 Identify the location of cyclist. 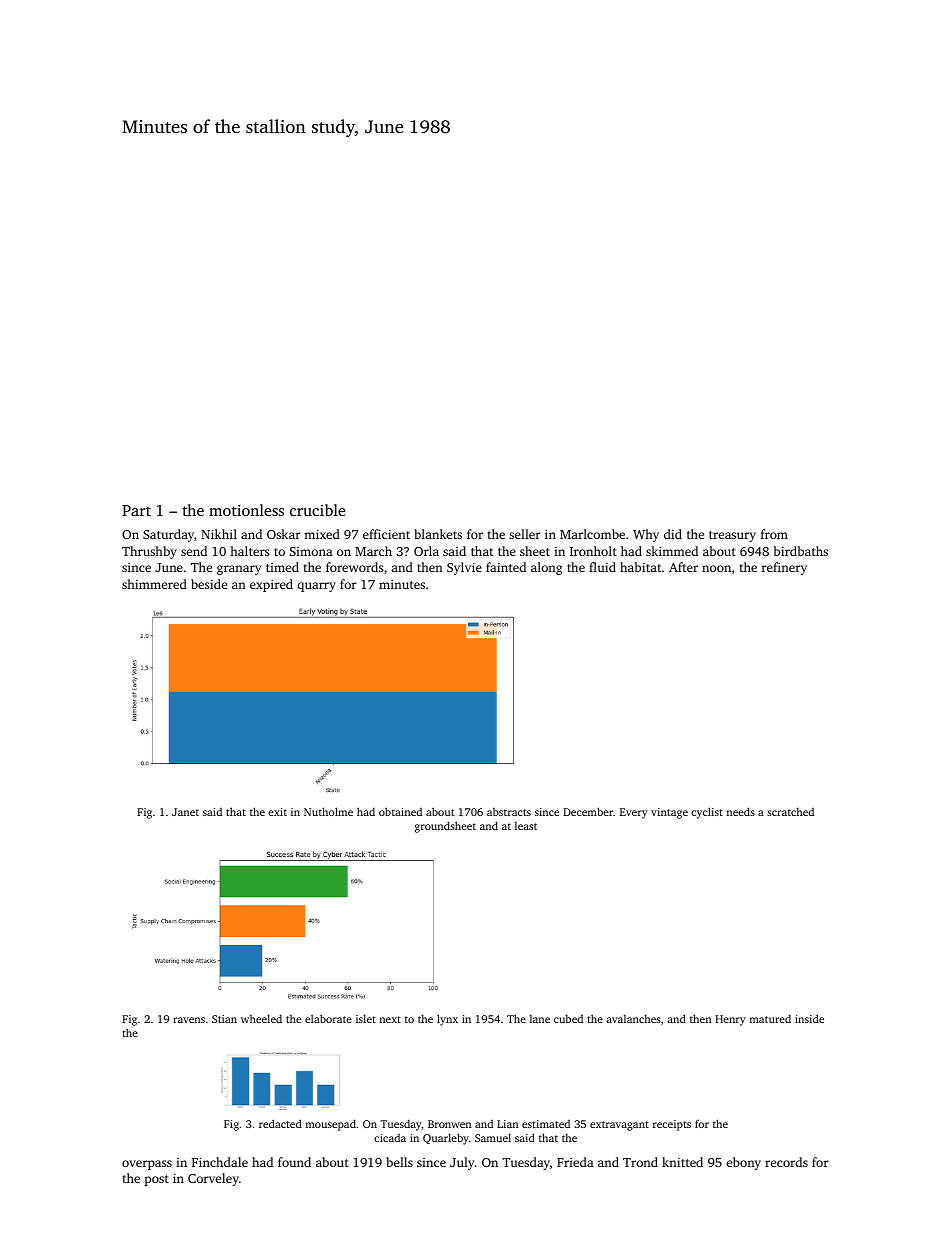
(707, 813).
